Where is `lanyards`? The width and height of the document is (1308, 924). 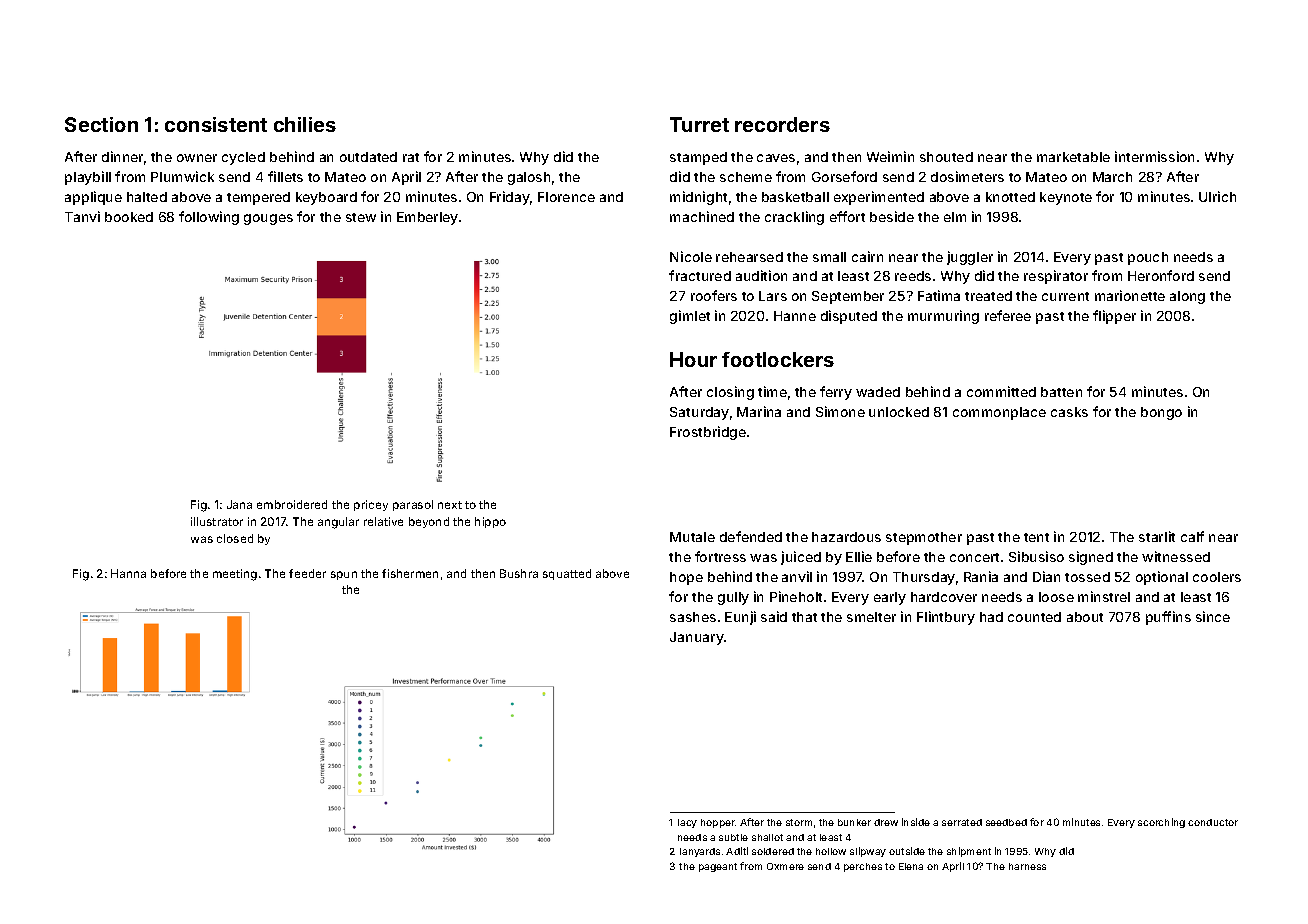
lanyards is located at coordinates (700, 852).
